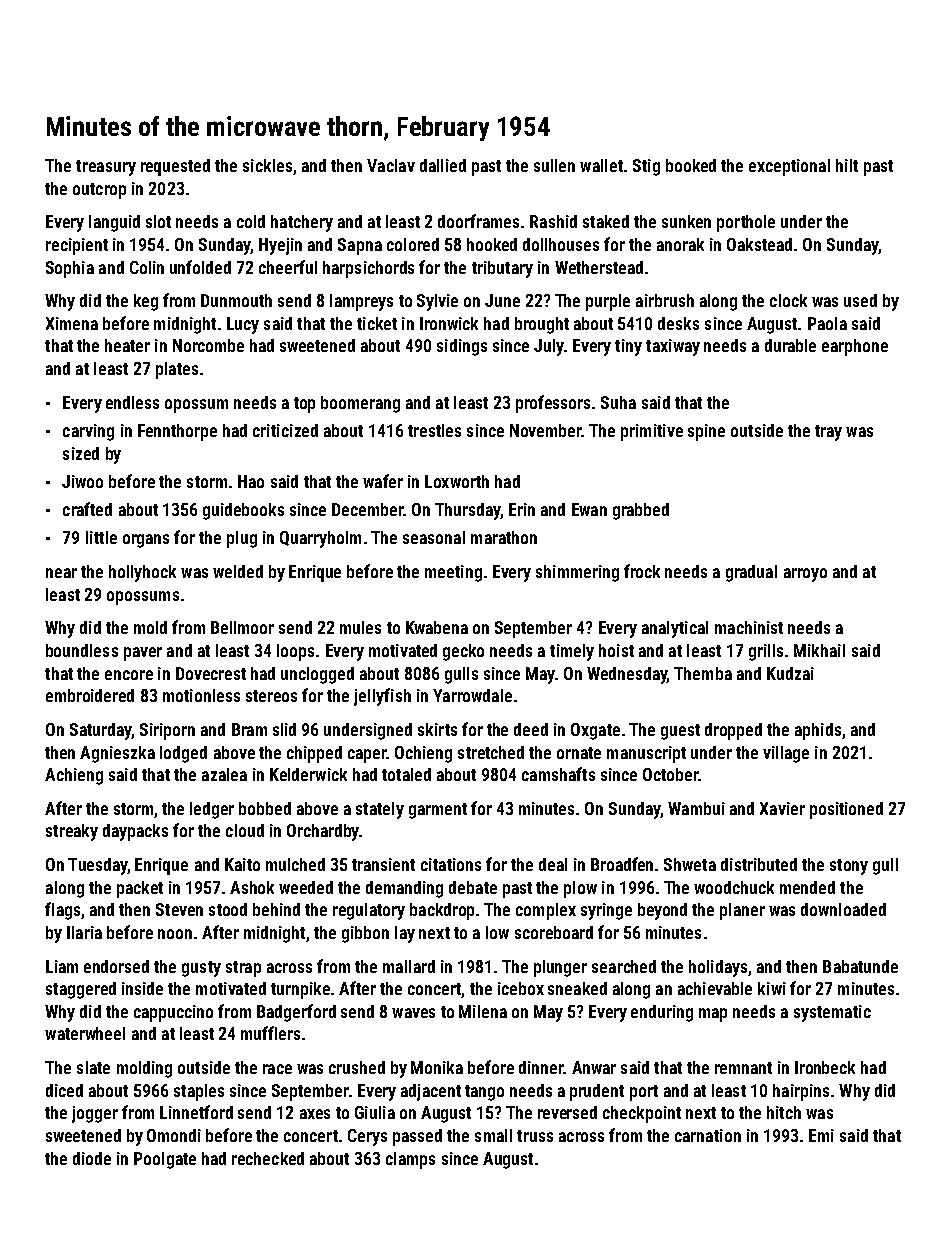 The height and width of the screenshot is (1233, 952). What do you see at coordinates (646, 167) in the screenshot?
I see `Stig` at bounding box center [646, 167].
